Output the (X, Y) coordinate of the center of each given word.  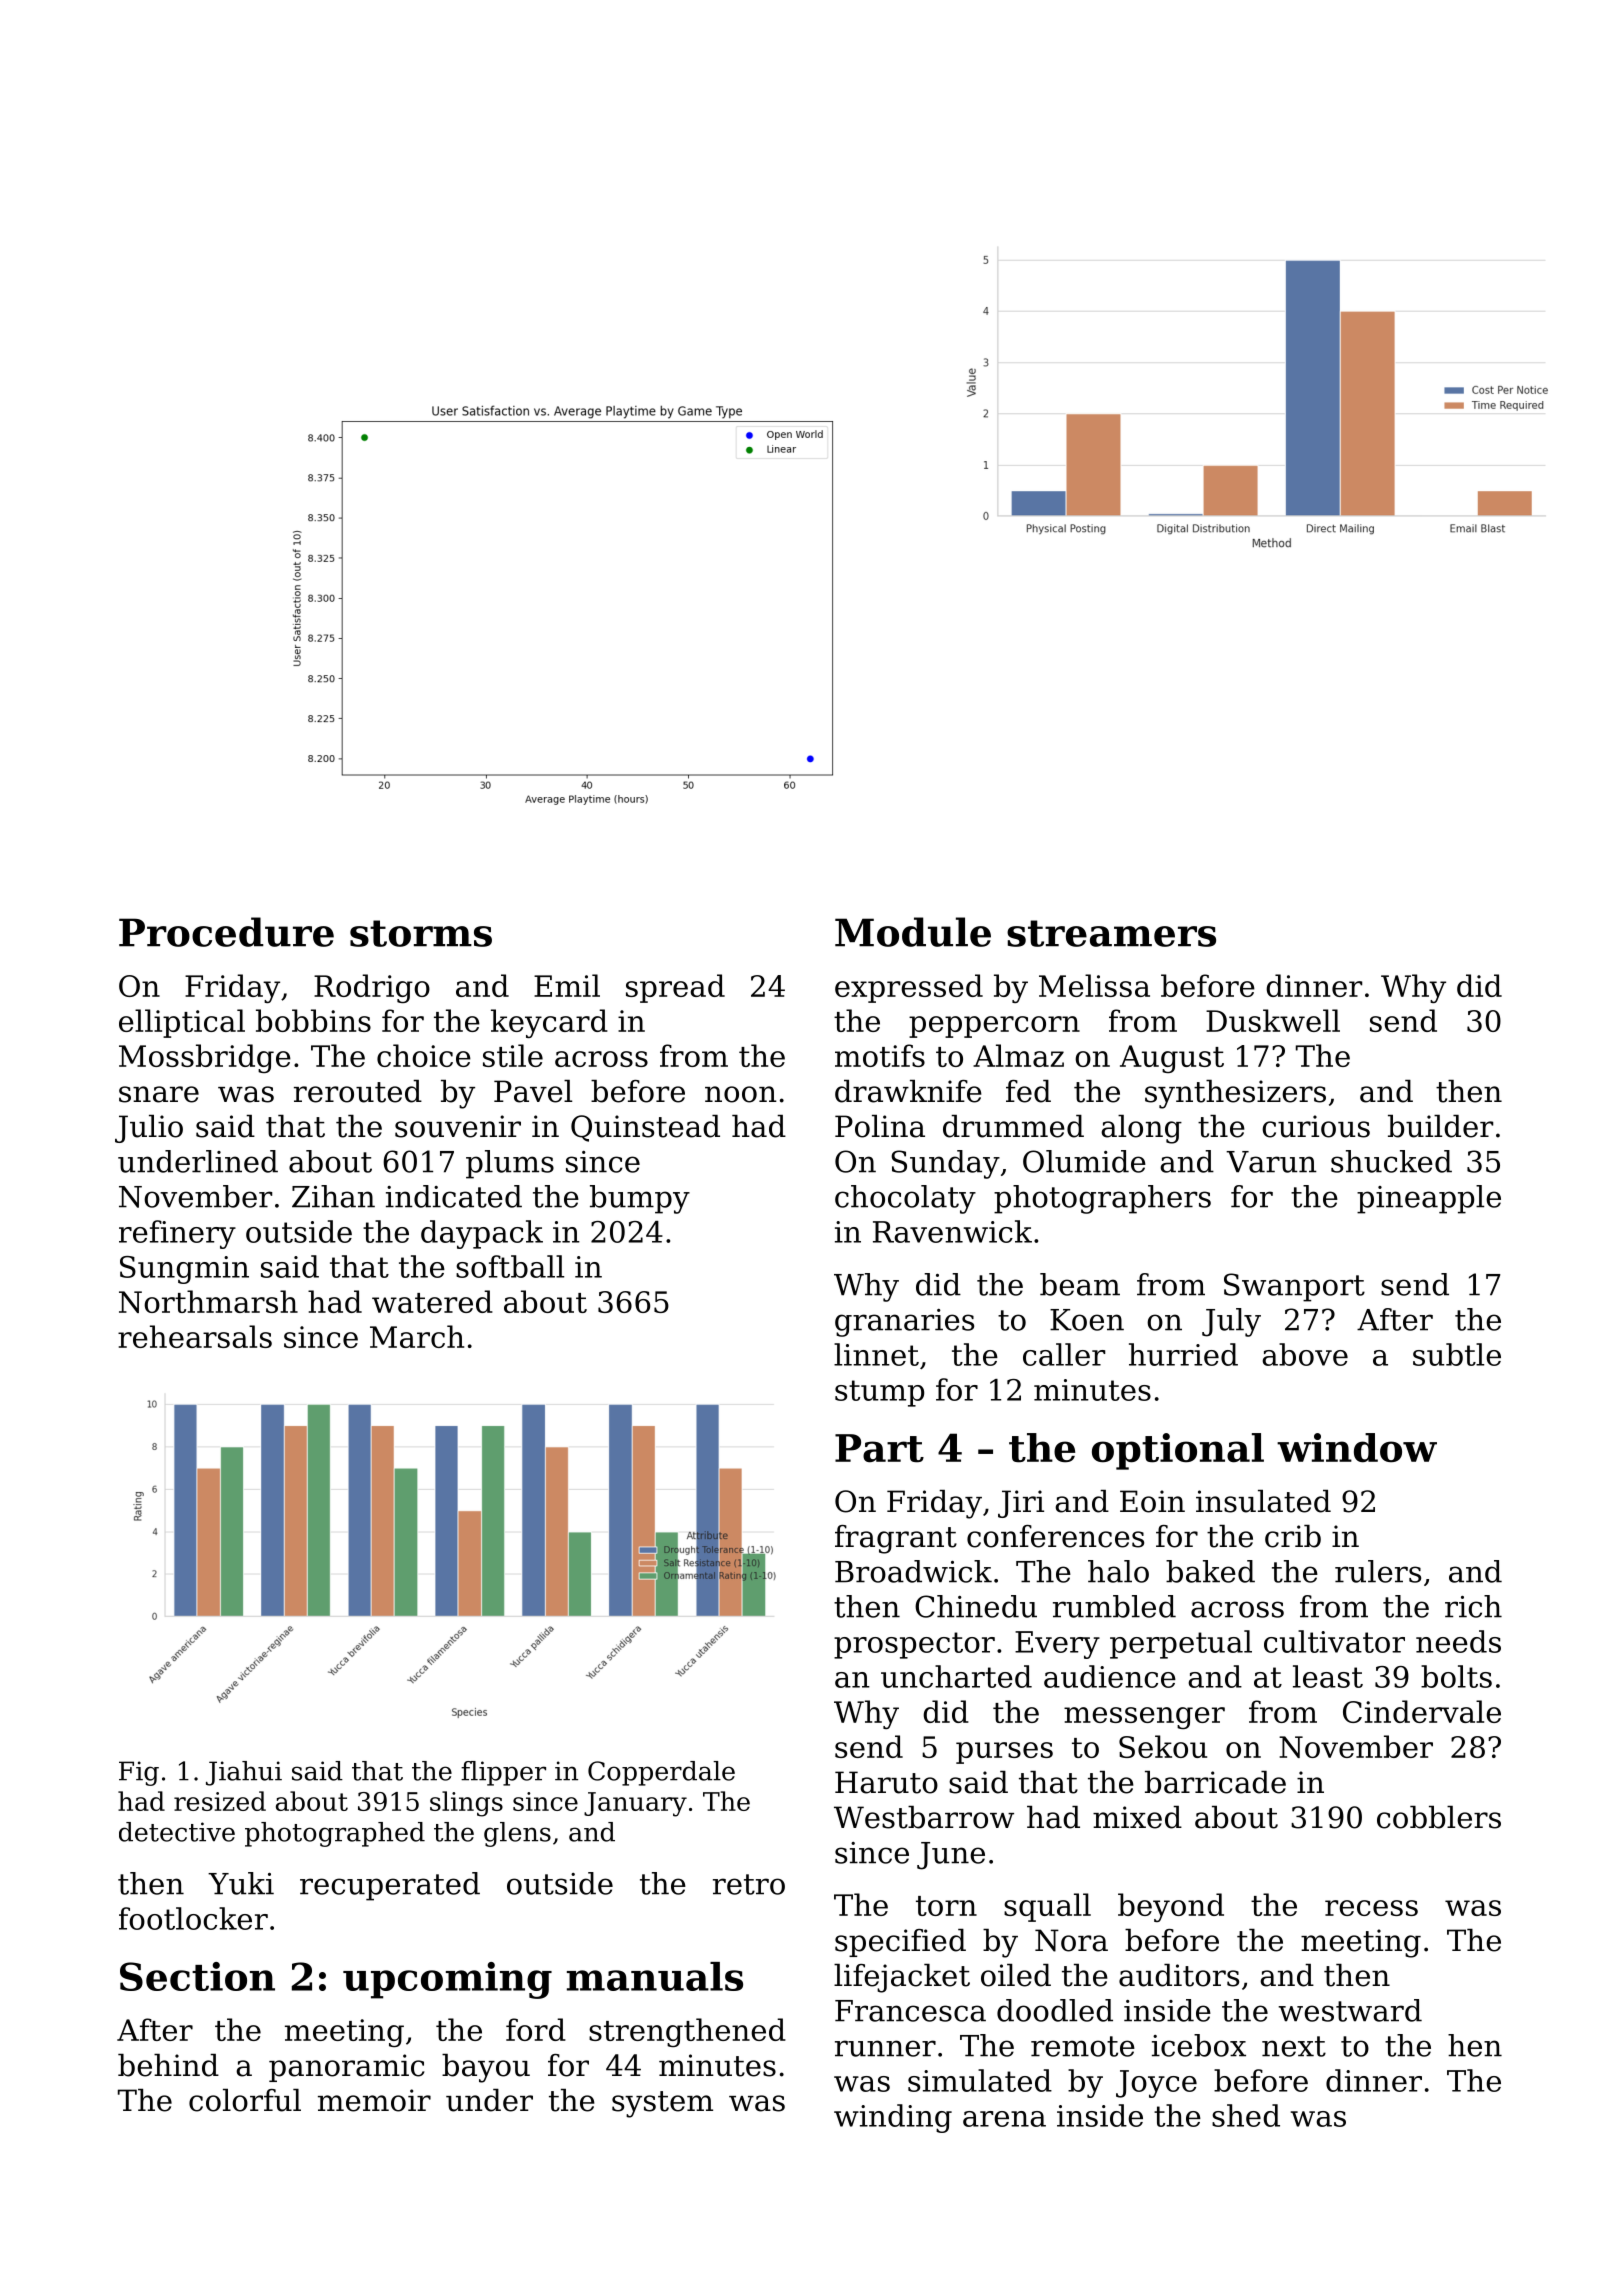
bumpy (640, 1199)
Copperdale (661, 1773)
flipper (503, 1773)
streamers (1111, 933)
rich (1473, 1606)
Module (913, 932)
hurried (1183, 1354)
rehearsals (195, 1336)
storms (421, 933)
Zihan (333, 1196)
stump (879, 1393)
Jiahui (244, 1773)
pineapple (1429, 1199)
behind (168, 2065)
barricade (1215, 1782)
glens (517, 1834)
